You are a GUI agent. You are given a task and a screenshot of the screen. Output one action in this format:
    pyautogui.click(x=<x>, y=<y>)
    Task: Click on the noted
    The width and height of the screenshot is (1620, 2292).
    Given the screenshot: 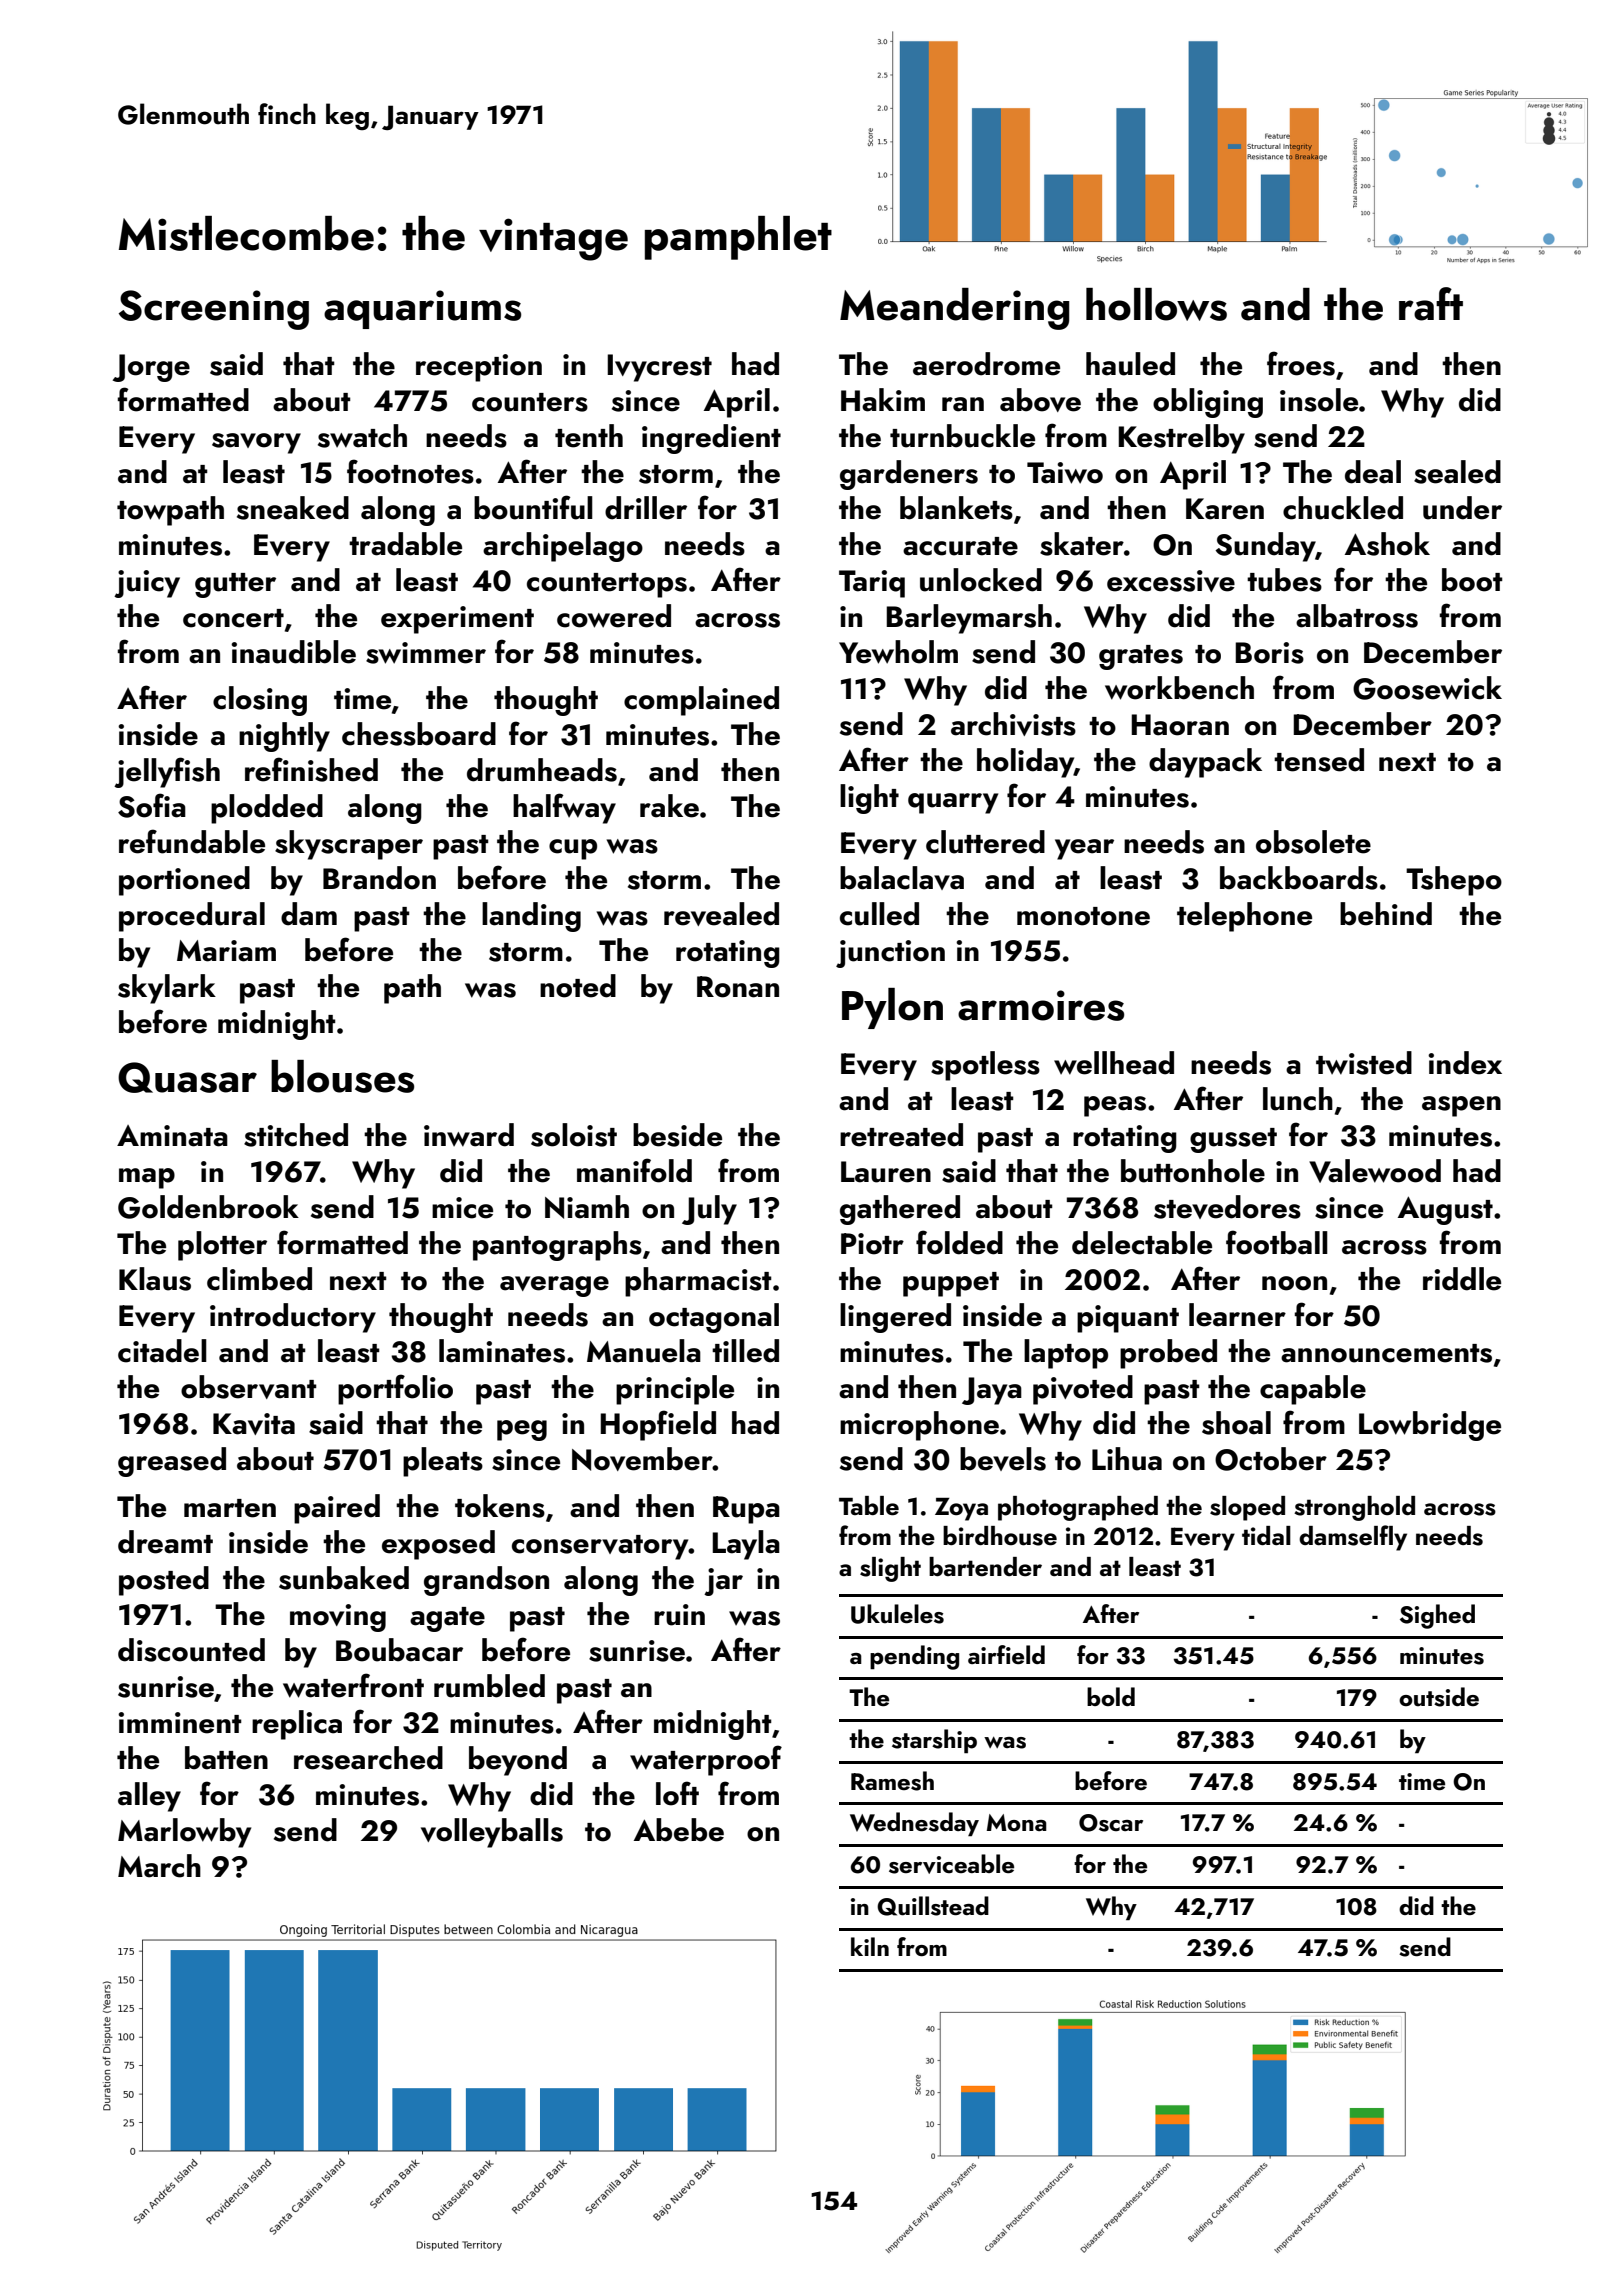 What is the action you would take?
    pyautogui.click(x=578, y=986)
